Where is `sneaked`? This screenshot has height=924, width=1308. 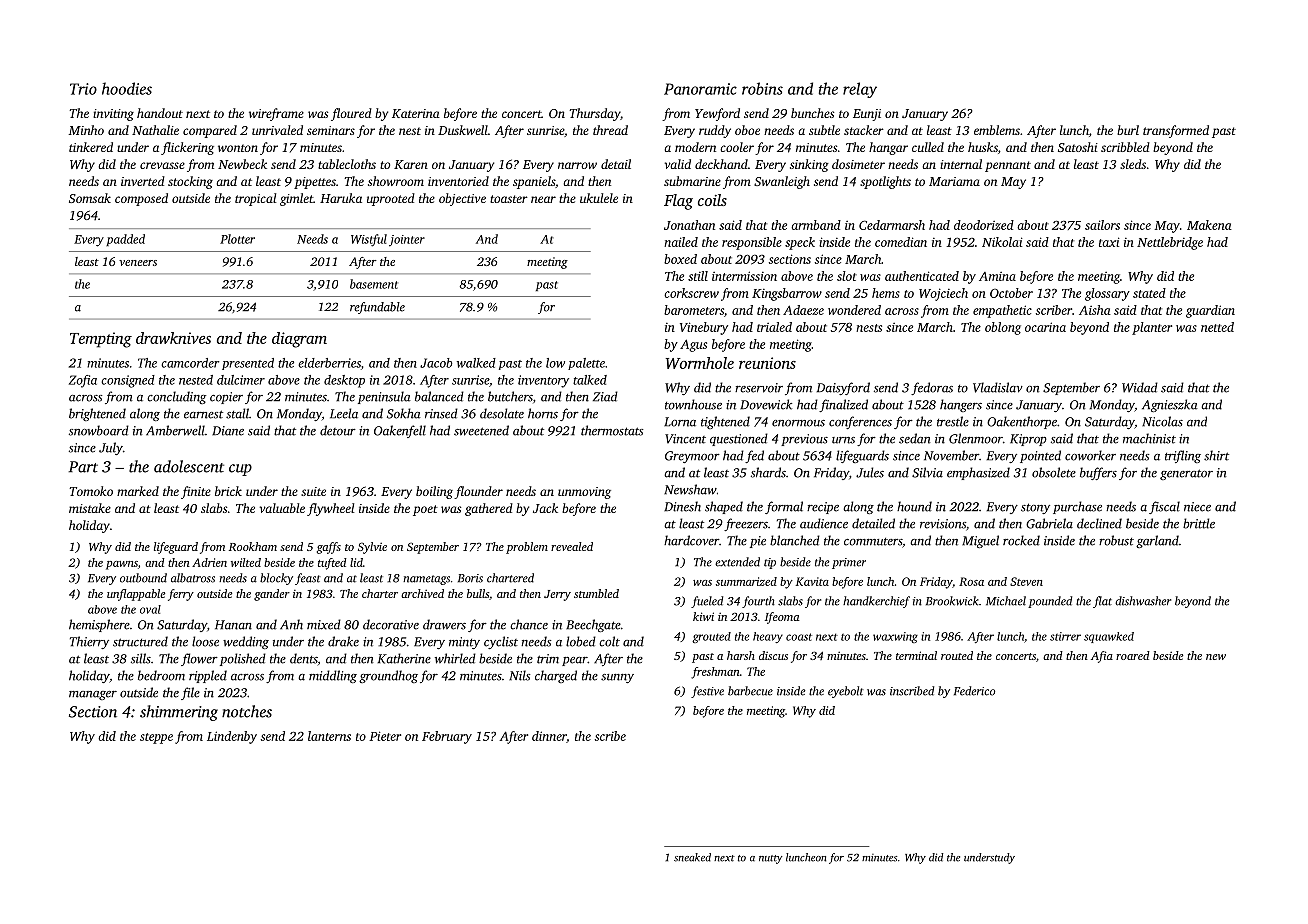
sneaked is located at coordinates (692, 857).
